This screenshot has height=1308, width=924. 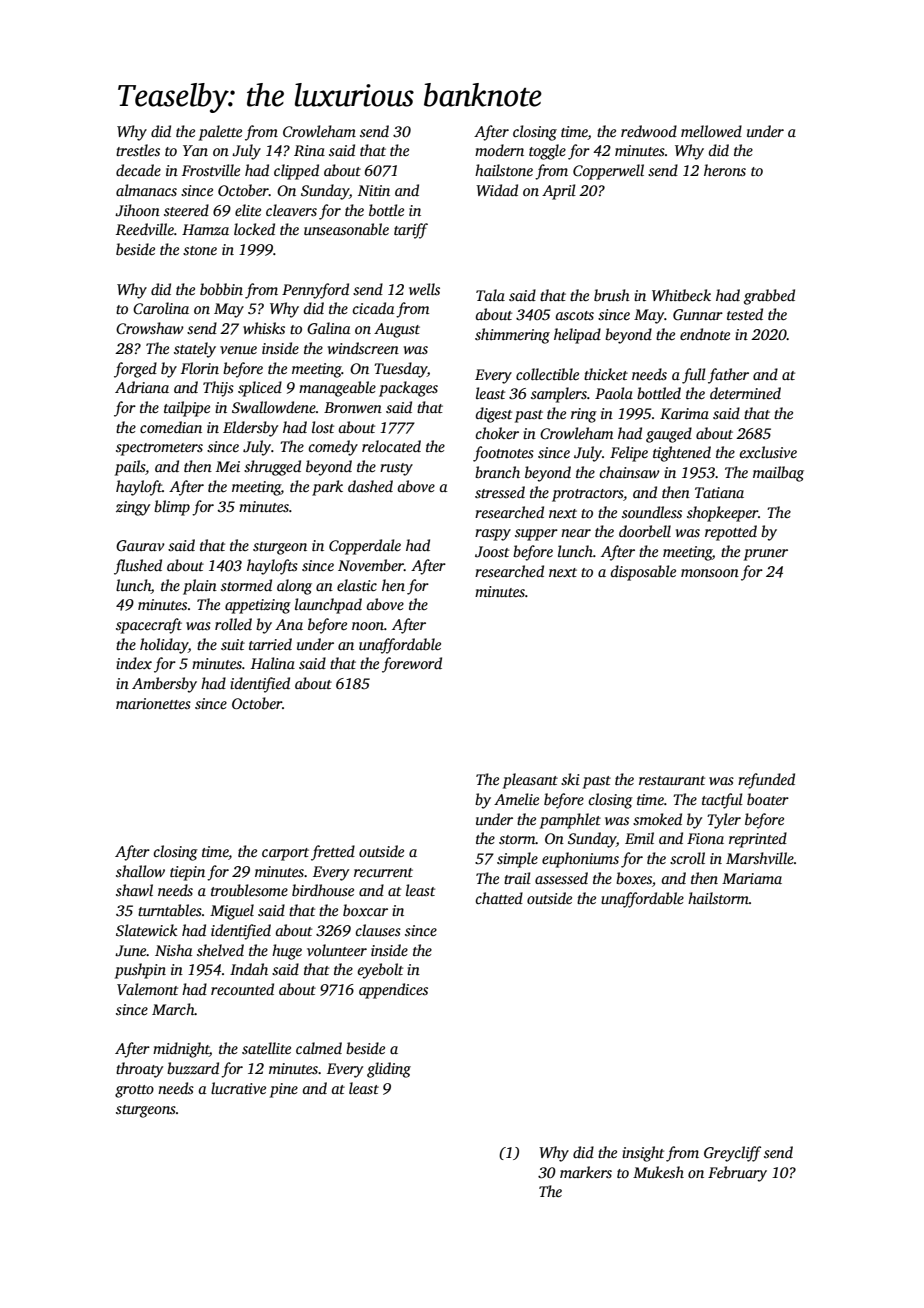 What do you see at coordinates (233, 624) in the screenshot?
I see `rolled` at bounding box center [233, 624].
